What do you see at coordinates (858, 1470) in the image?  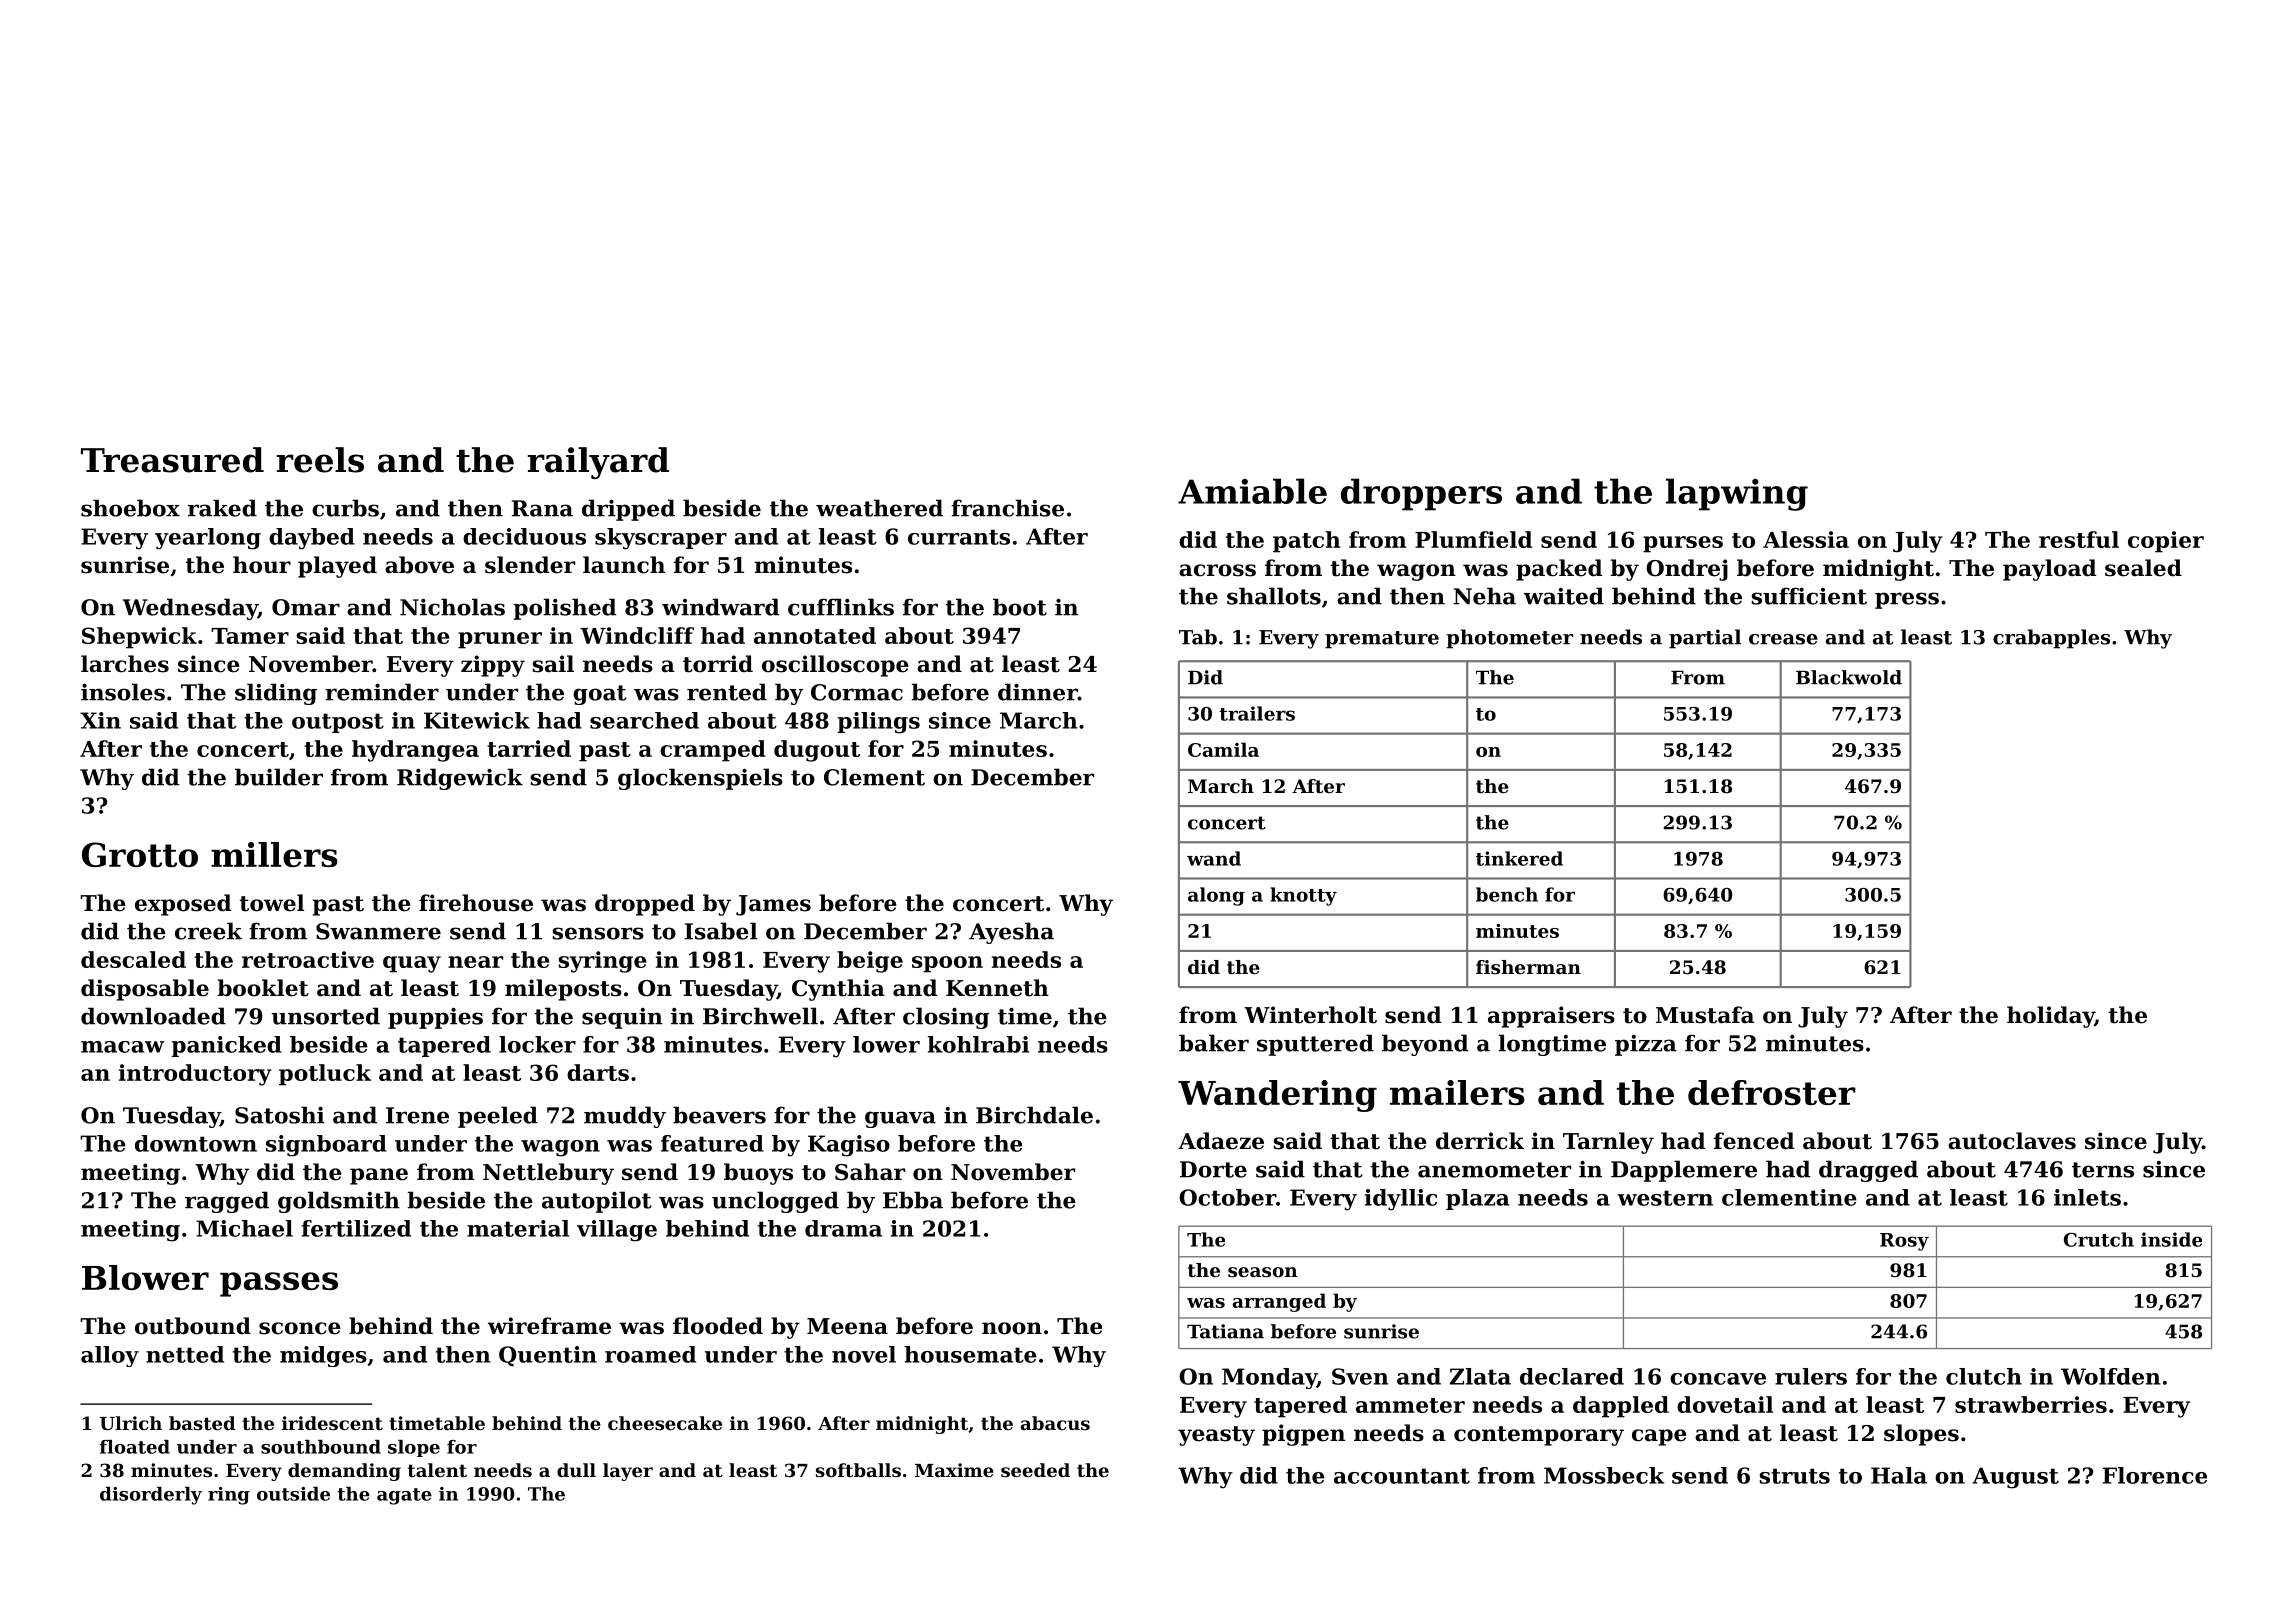 I see `softballs` at bounding box center [858, 1470].
